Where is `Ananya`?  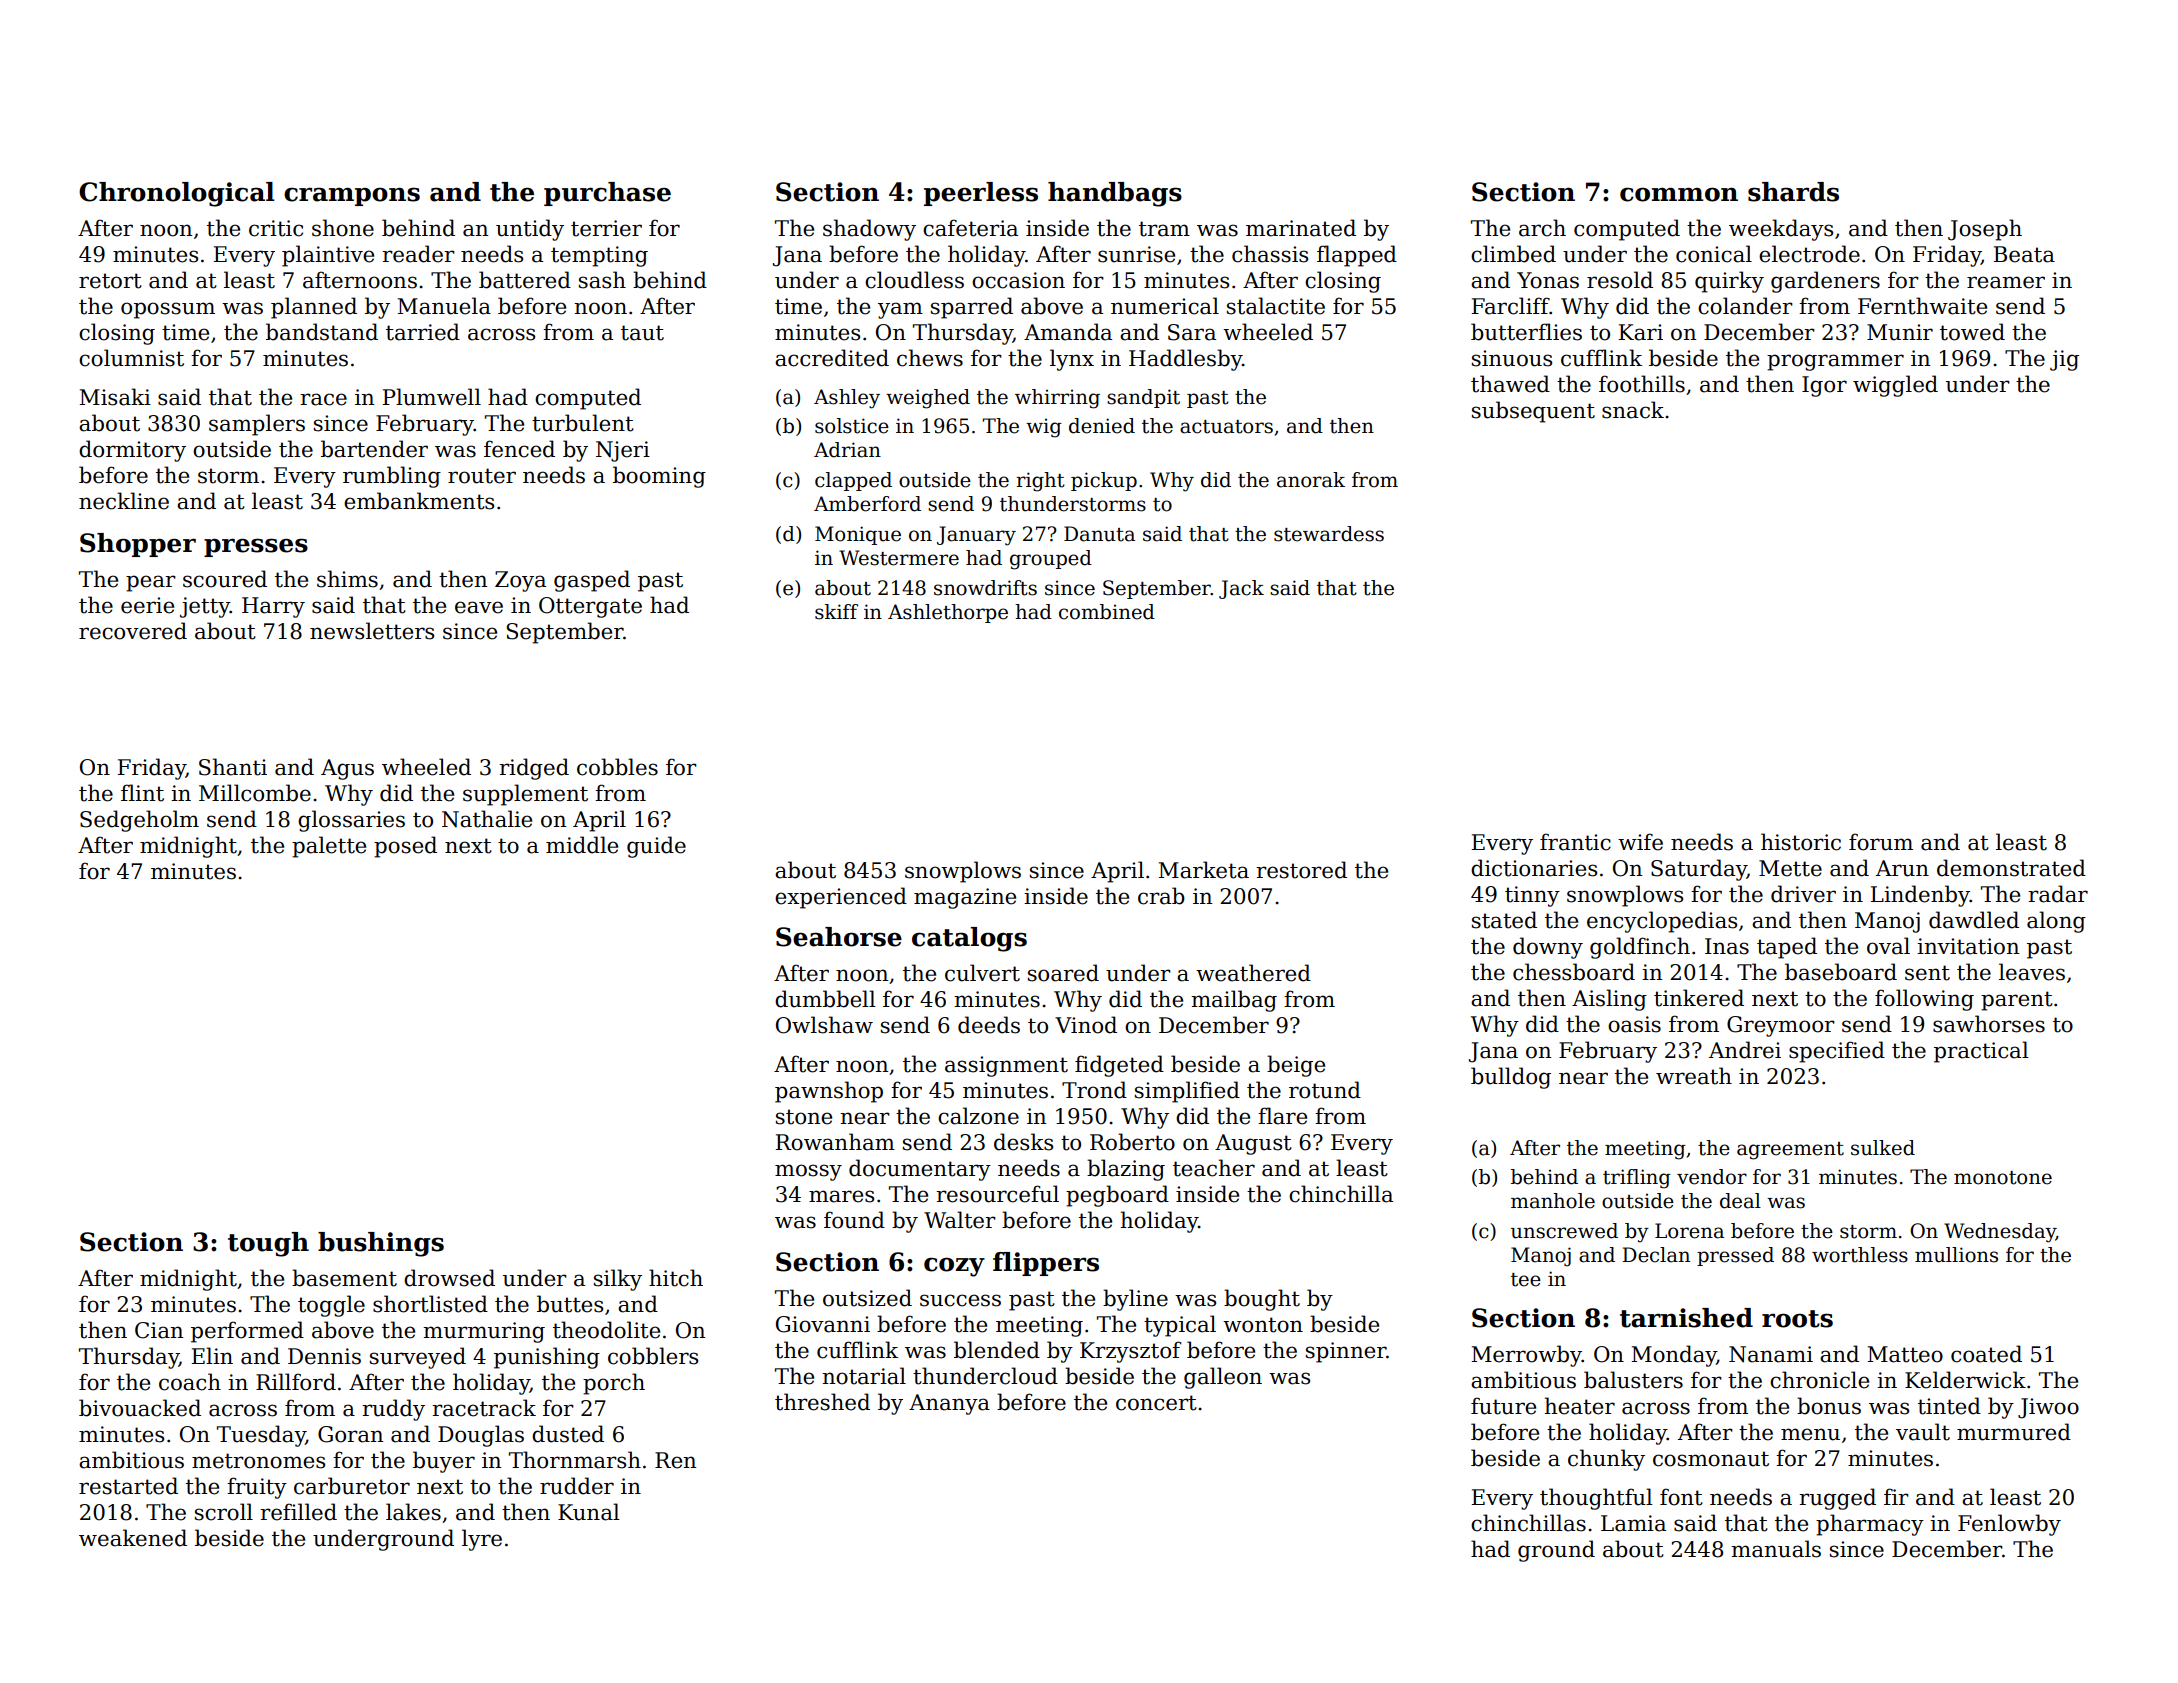 Ananya is located at coordinates (949, 1404).
